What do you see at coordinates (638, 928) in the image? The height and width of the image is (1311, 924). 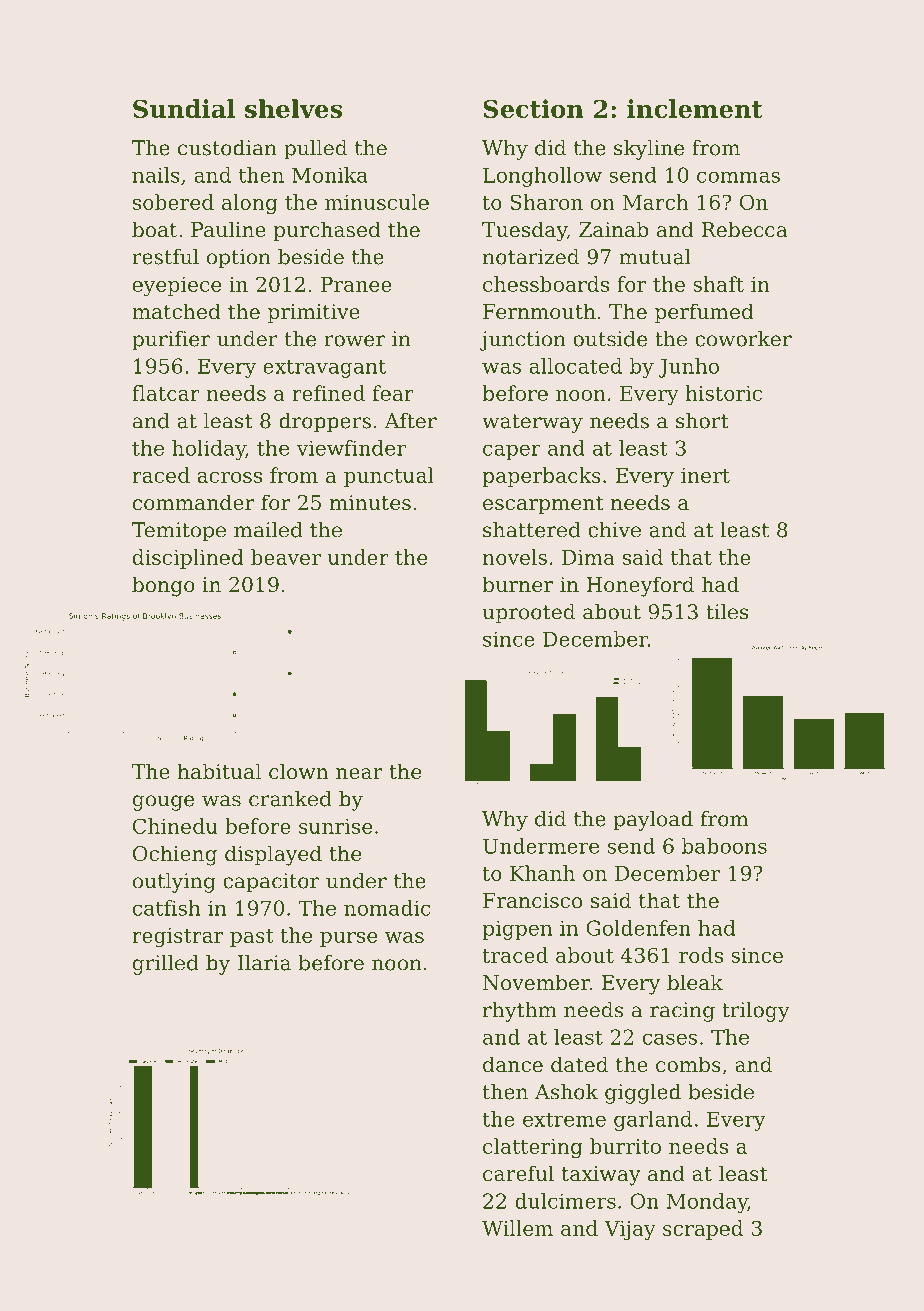 I see `Goldenfen` at bounding box center [638, 928].
